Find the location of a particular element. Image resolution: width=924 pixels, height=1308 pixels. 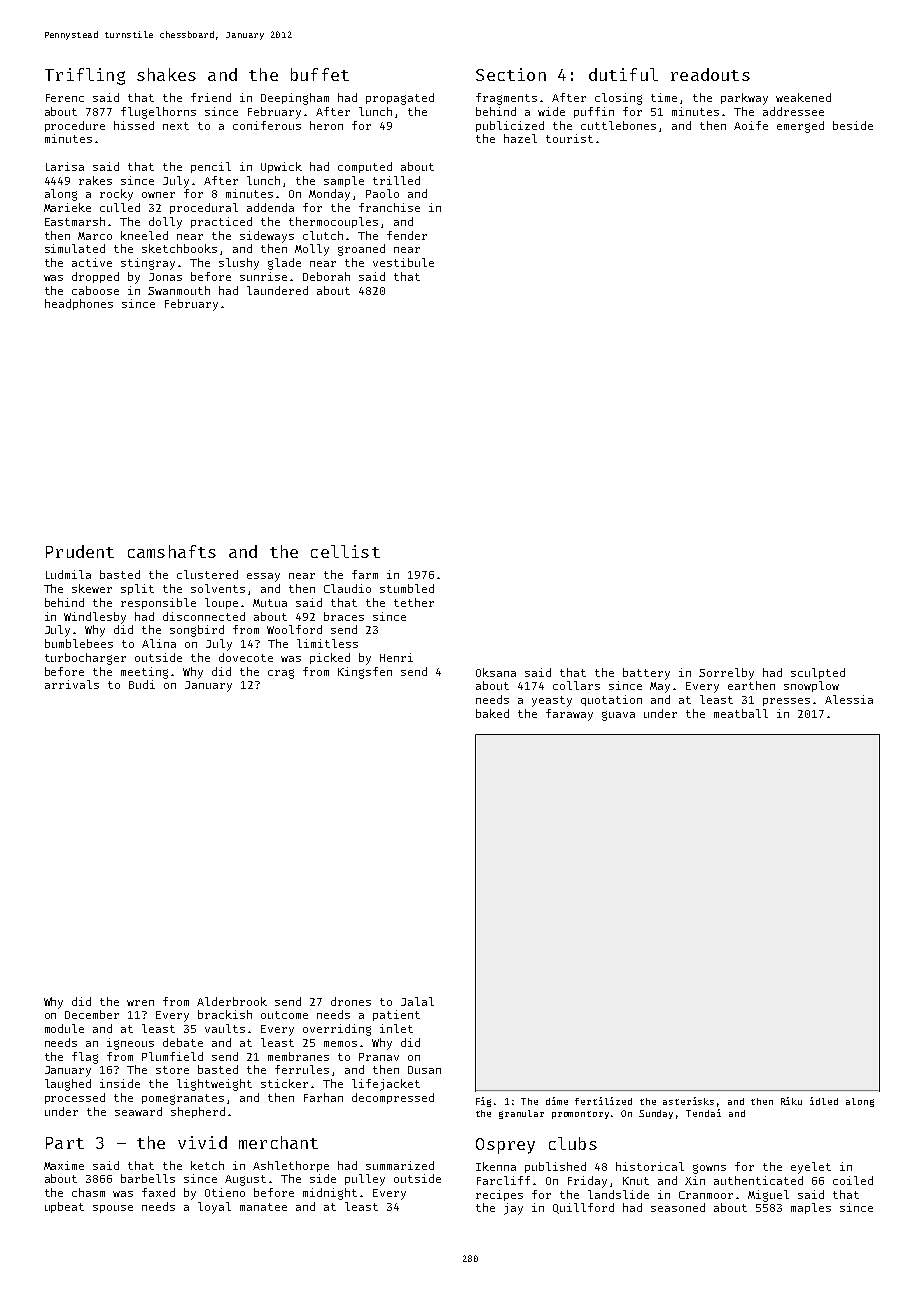

Trifling is located at coordinates (85, 76).
